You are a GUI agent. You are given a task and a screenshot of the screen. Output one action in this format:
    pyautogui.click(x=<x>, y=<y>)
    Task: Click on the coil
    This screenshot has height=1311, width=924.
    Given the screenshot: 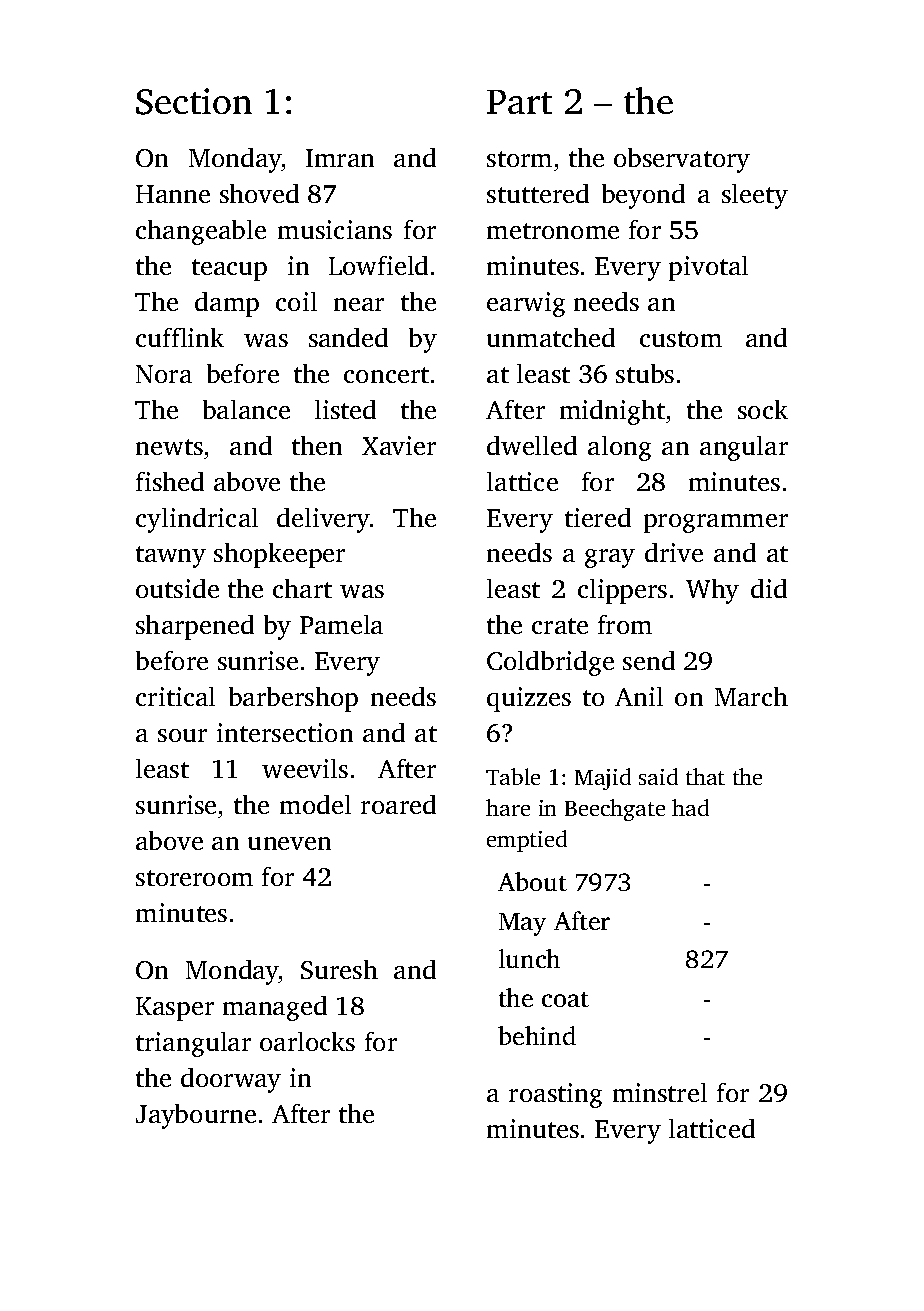 What is the action you would take?
    pyautogui.click(x=296, y=301)
